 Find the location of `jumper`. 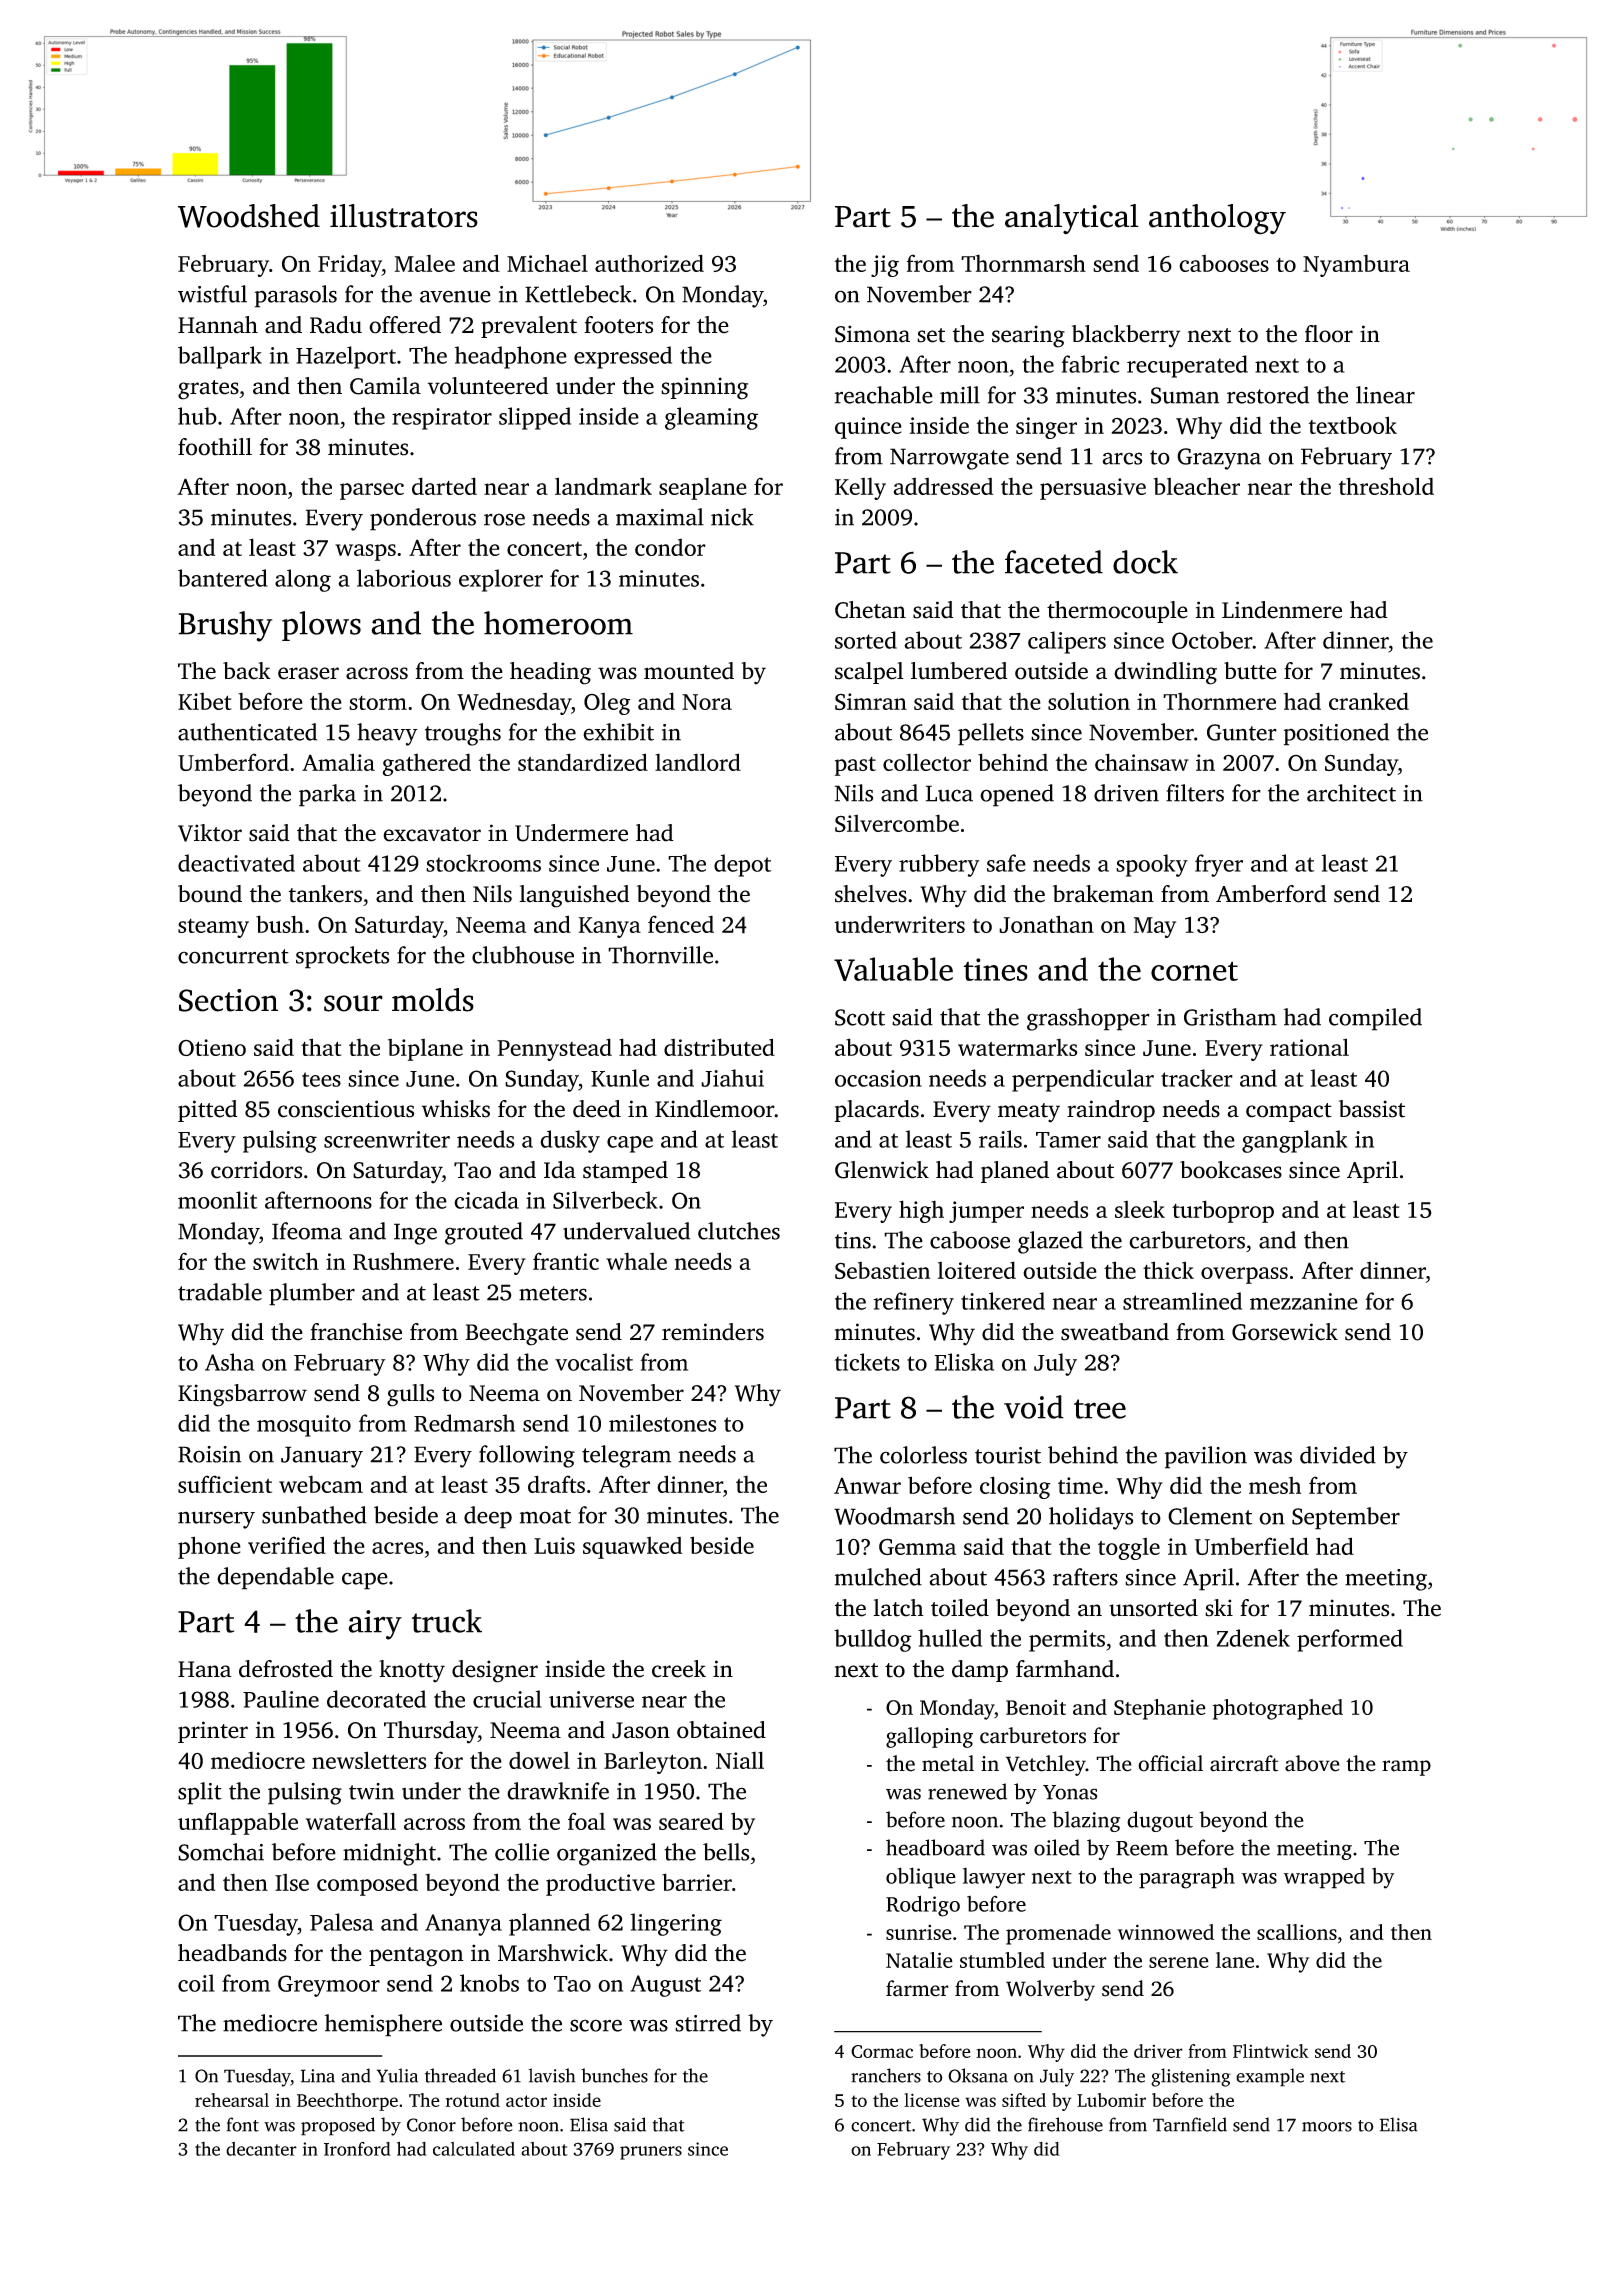

jumper is located at coordinates (986, 1212).
